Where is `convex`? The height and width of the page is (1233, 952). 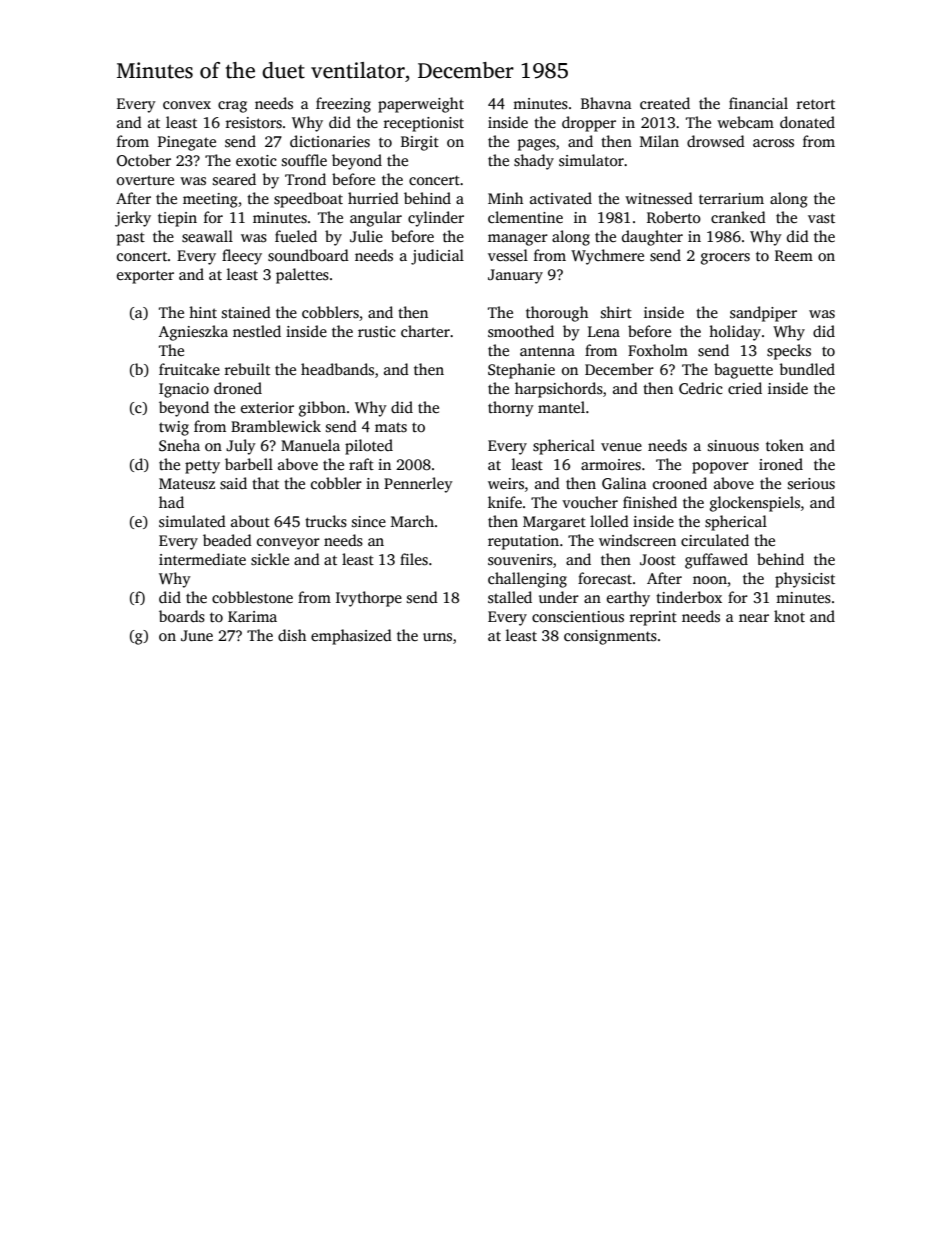 convex is located at coordinates (187, 105).
